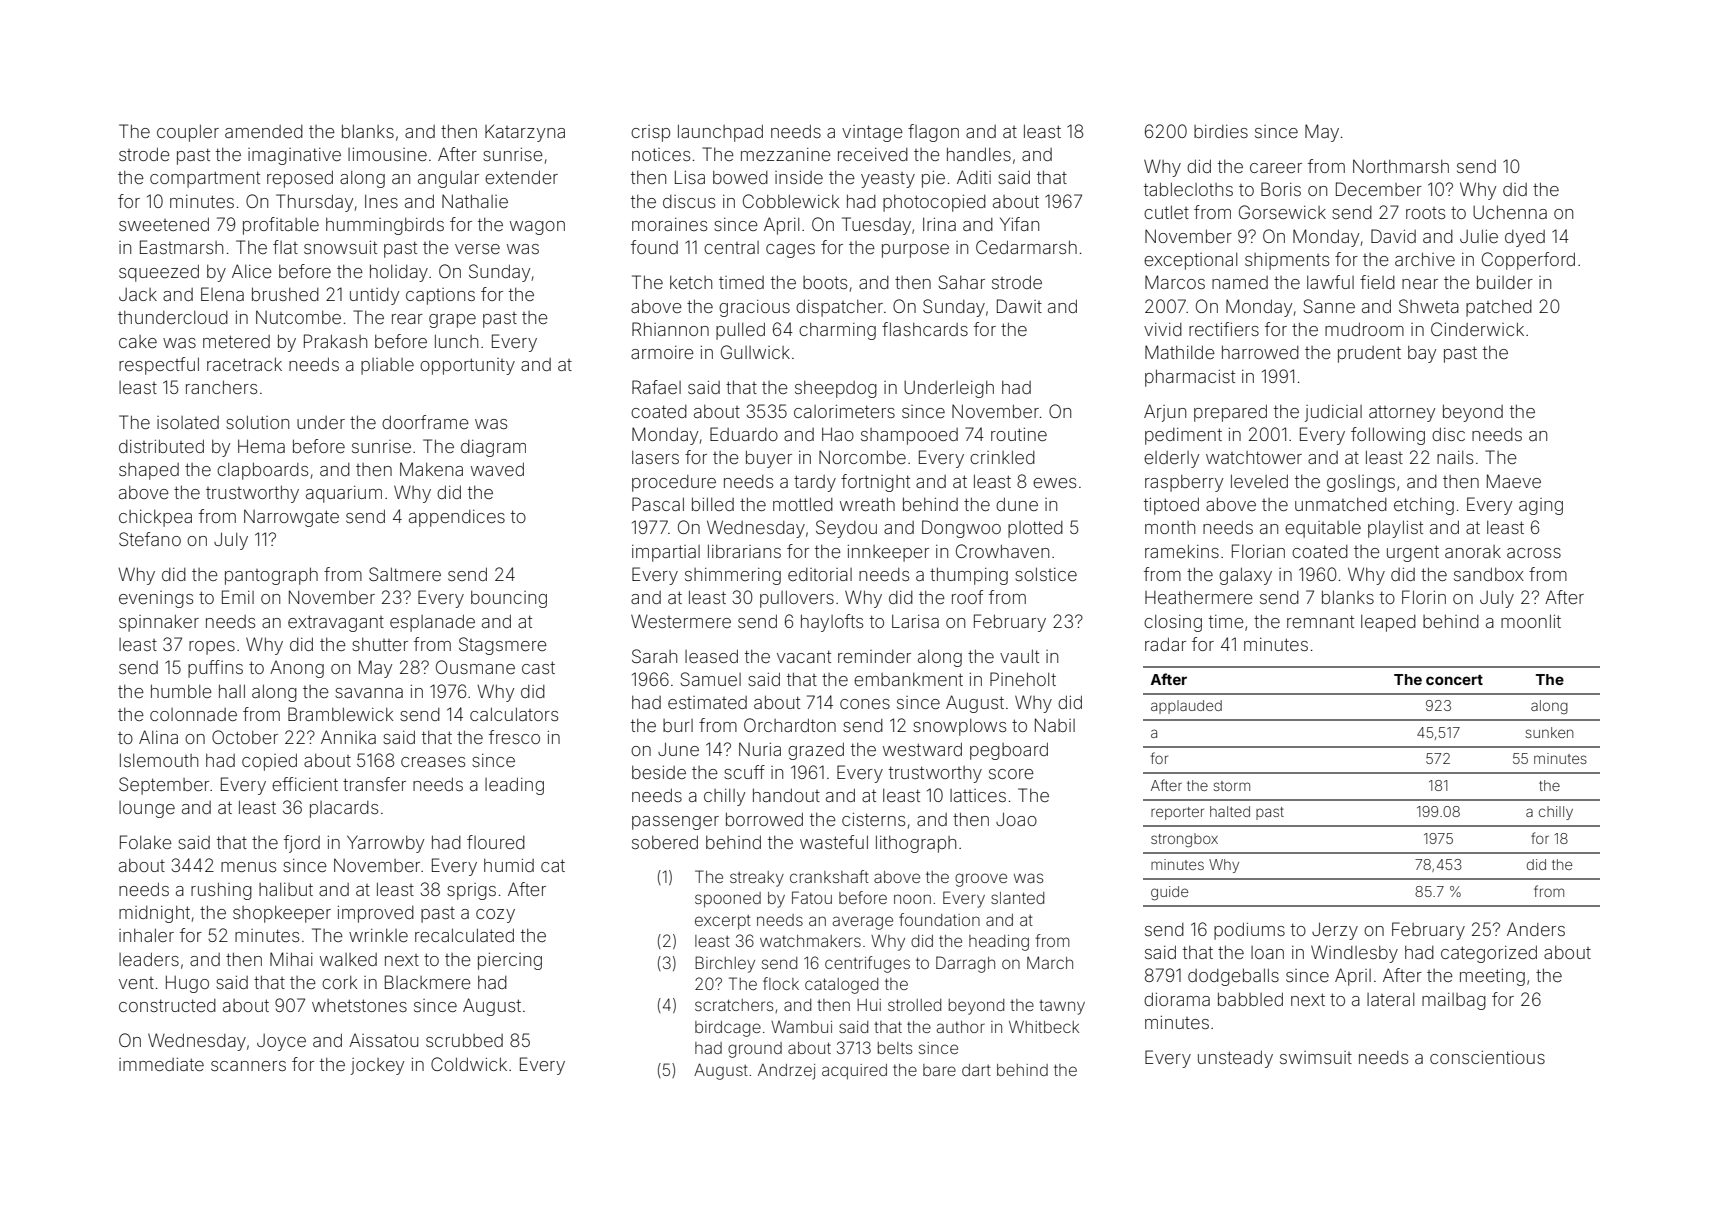 The image size is (1718, 1215). What do you see at coordinates (1531, 621) in the image?
I see `moonlit` at bounding box center [1531, 621].
